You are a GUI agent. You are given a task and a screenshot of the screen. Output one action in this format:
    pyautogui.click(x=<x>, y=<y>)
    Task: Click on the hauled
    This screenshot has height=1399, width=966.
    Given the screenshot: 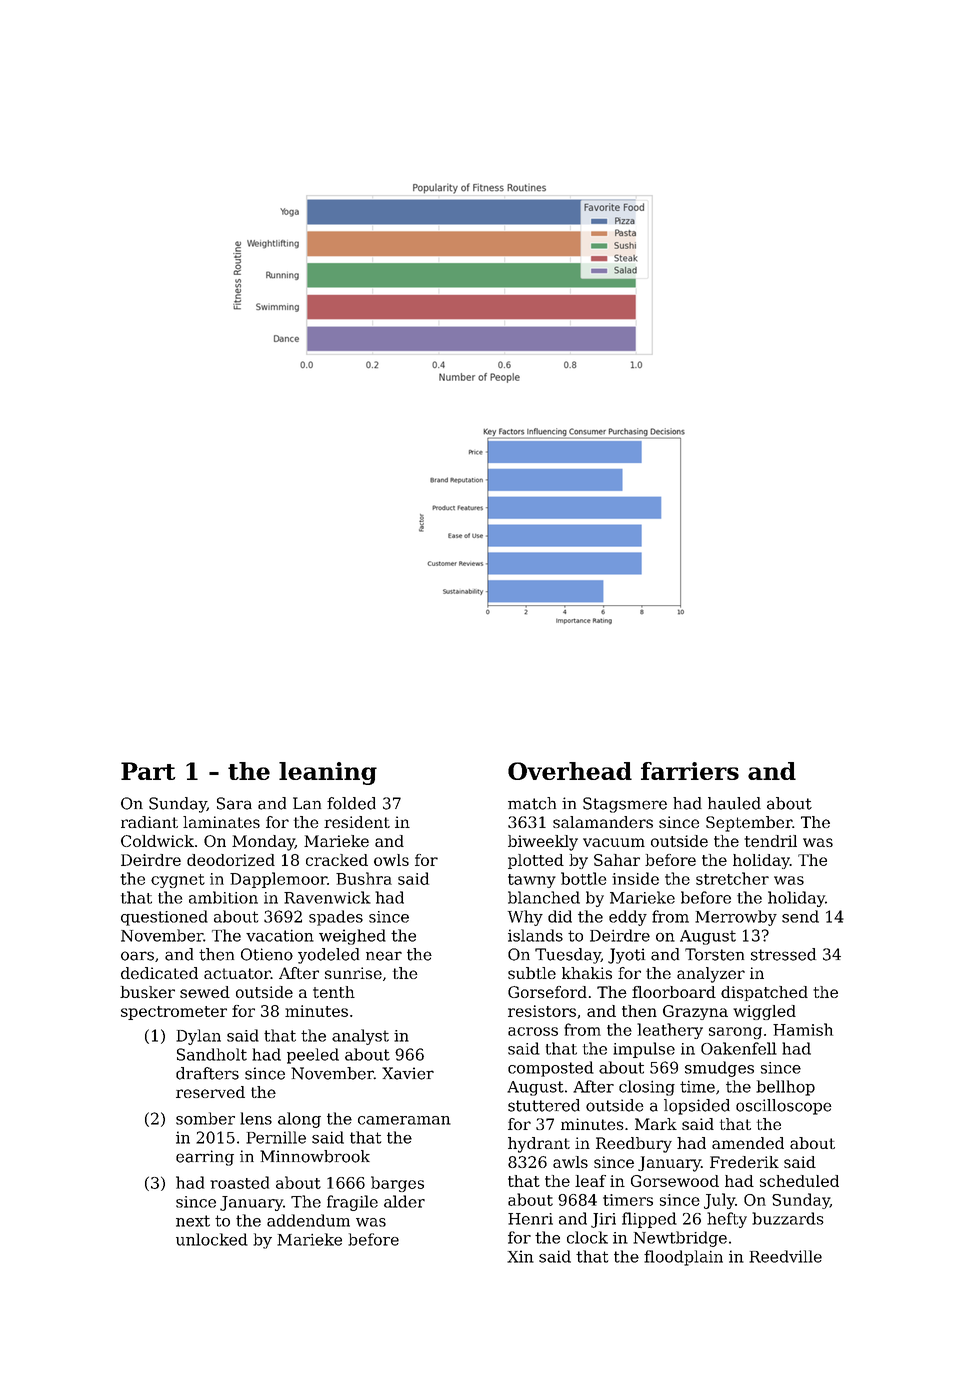 What is the action you would take?
    pyautogui.click(x=734, y=803)
